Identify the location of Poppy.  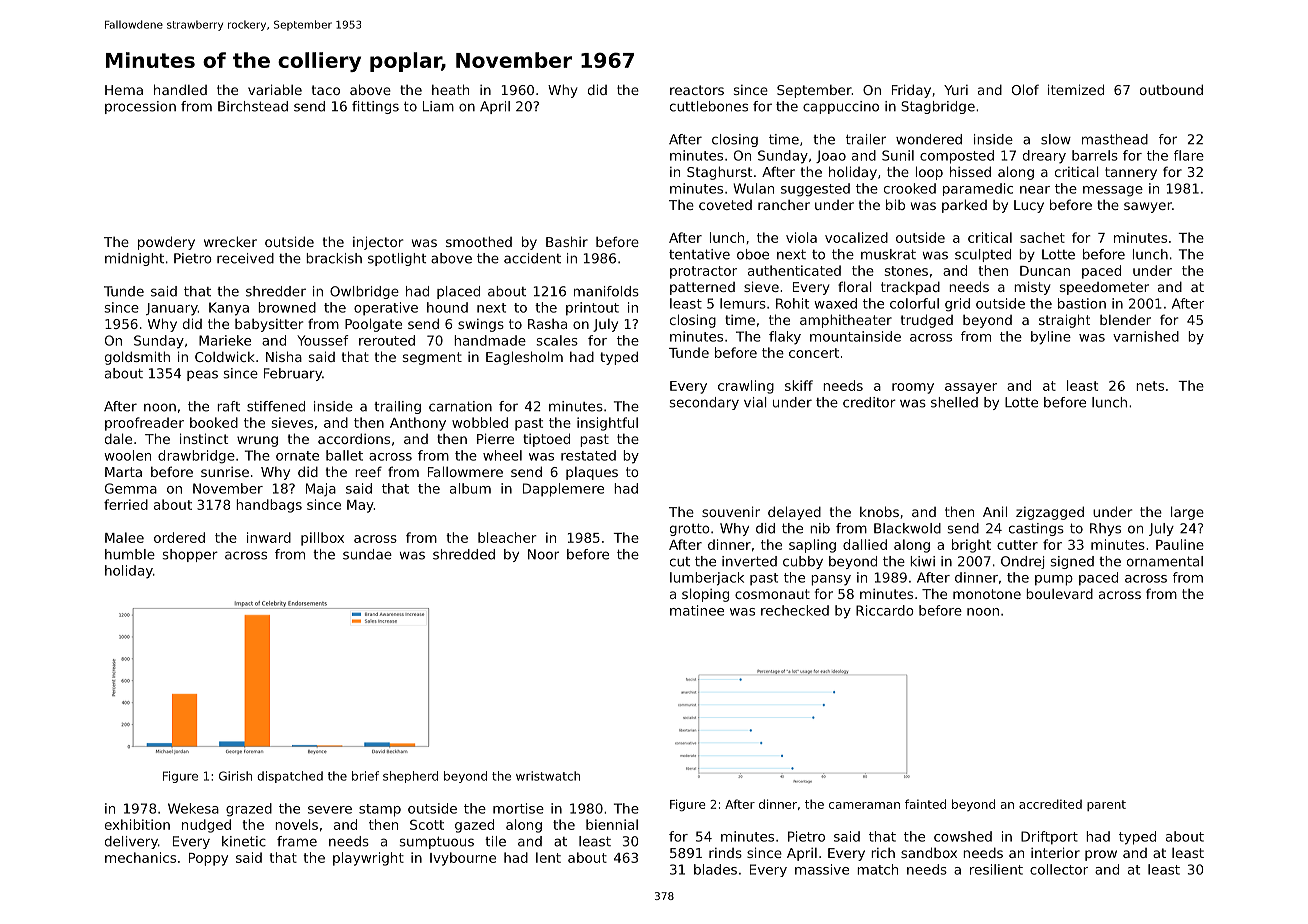
(208, 859).
